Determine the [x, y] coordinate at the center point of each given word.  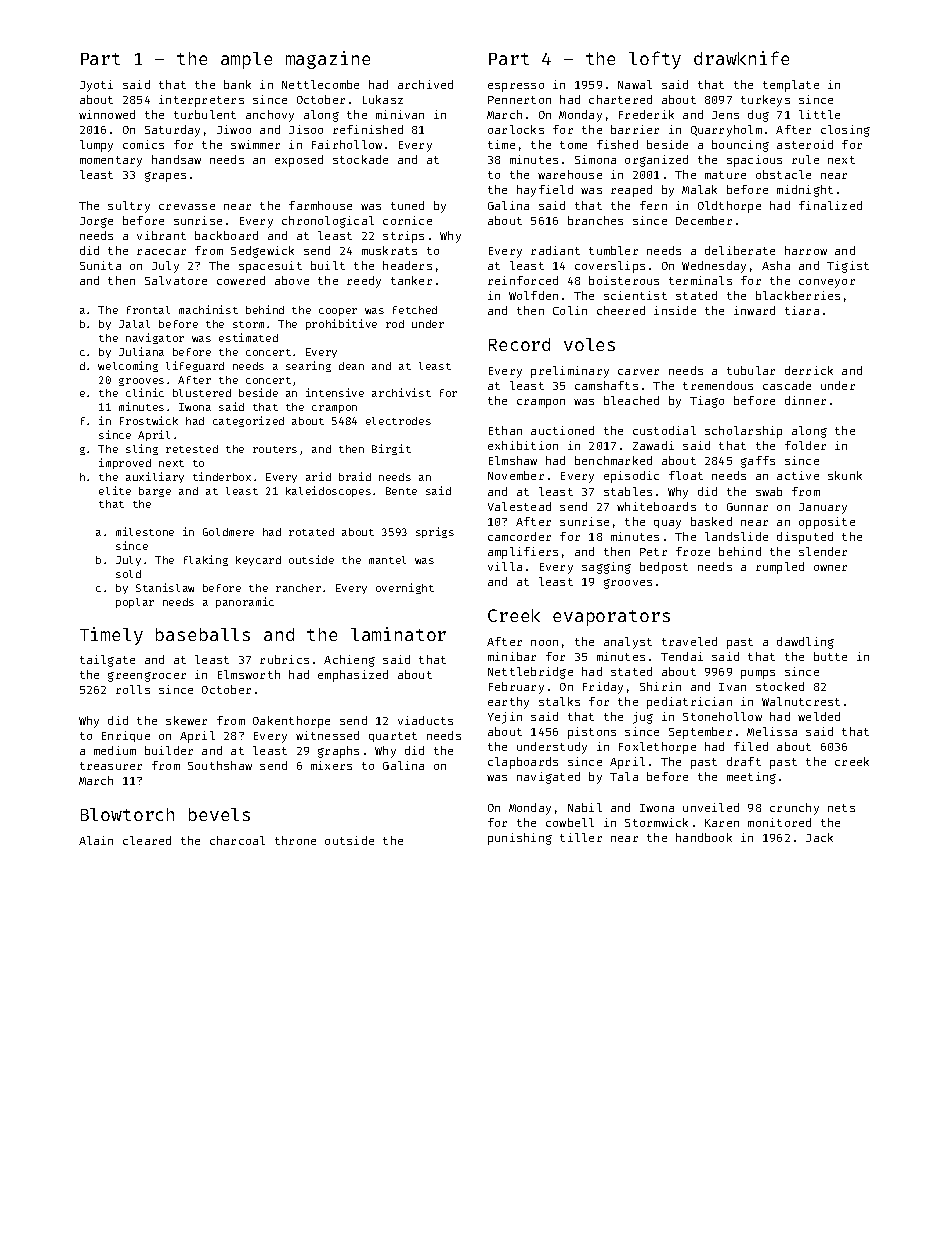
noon [544, 643]
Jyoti [96, 86]
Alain [96, 840]
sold [128, 574]
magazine [328, 60]
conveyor [827, 283]
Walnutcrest [801, 701]
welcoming [128, 366]
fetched [415, 310]
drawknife [741, 58]
